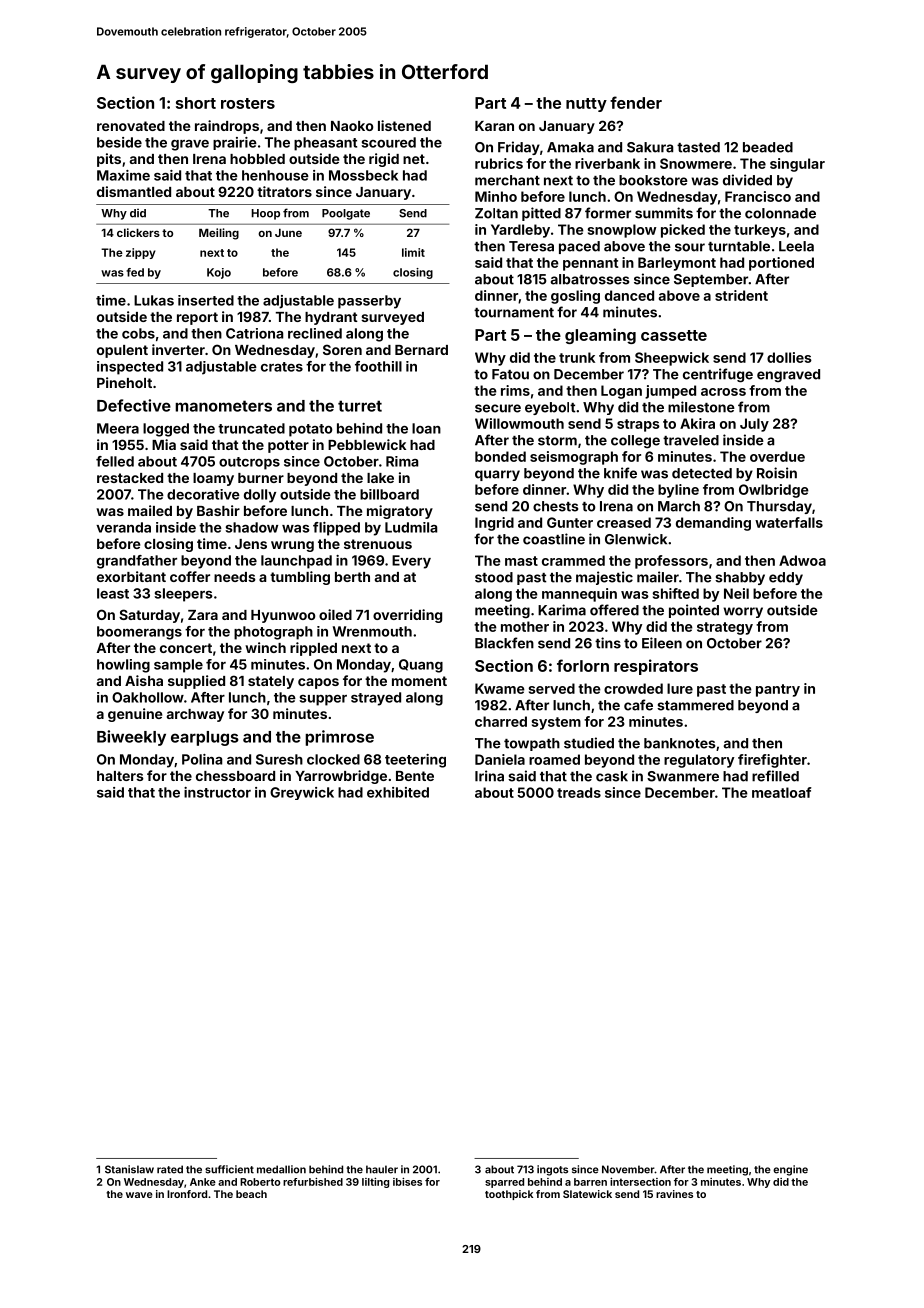 Image resolution: width=924 pixels, height=1308 pixels. I want to click on Bernard, so click(421, 350).
